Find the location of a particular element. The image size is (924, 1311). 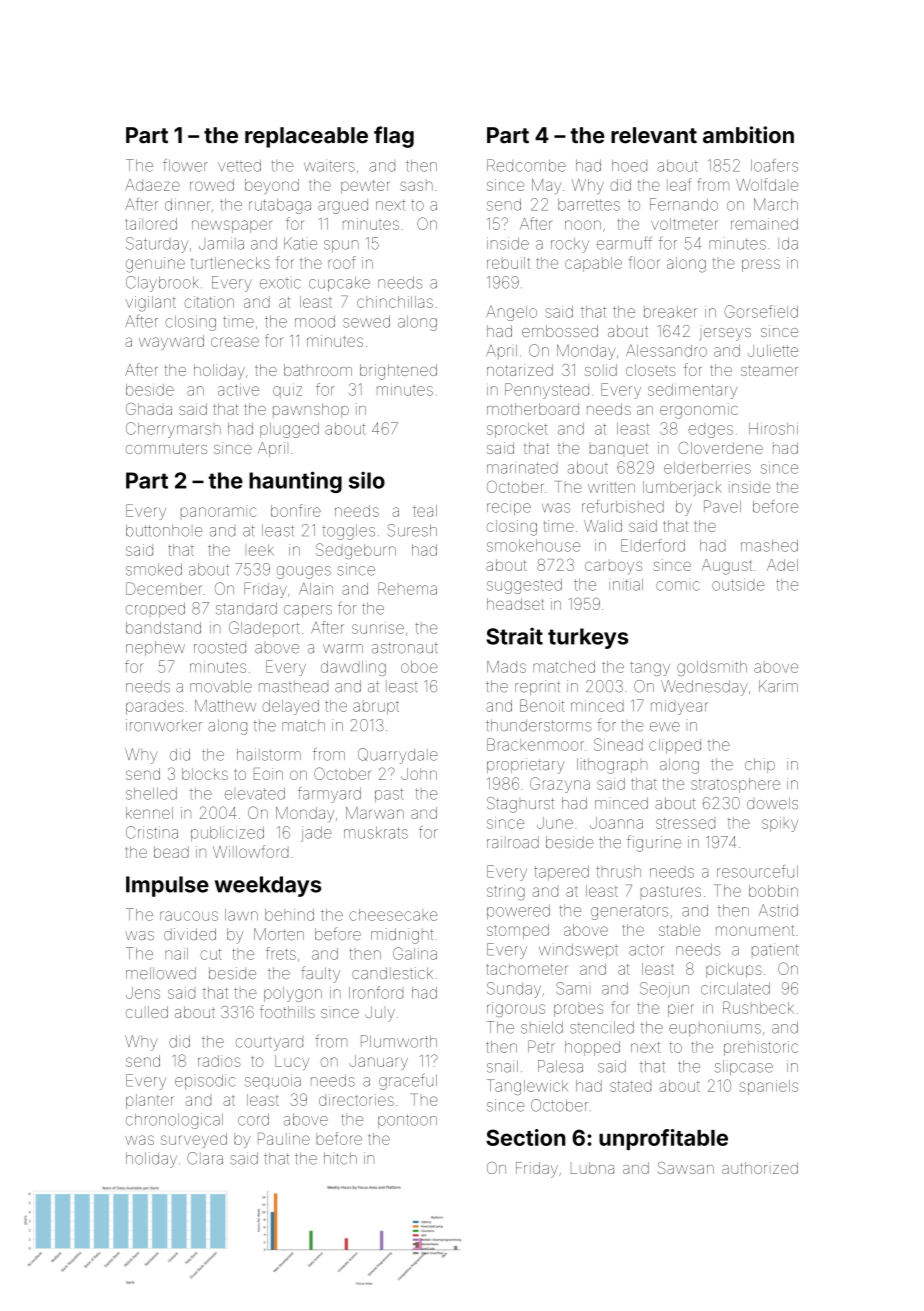

relevant is located at coordinates (654, 135).
